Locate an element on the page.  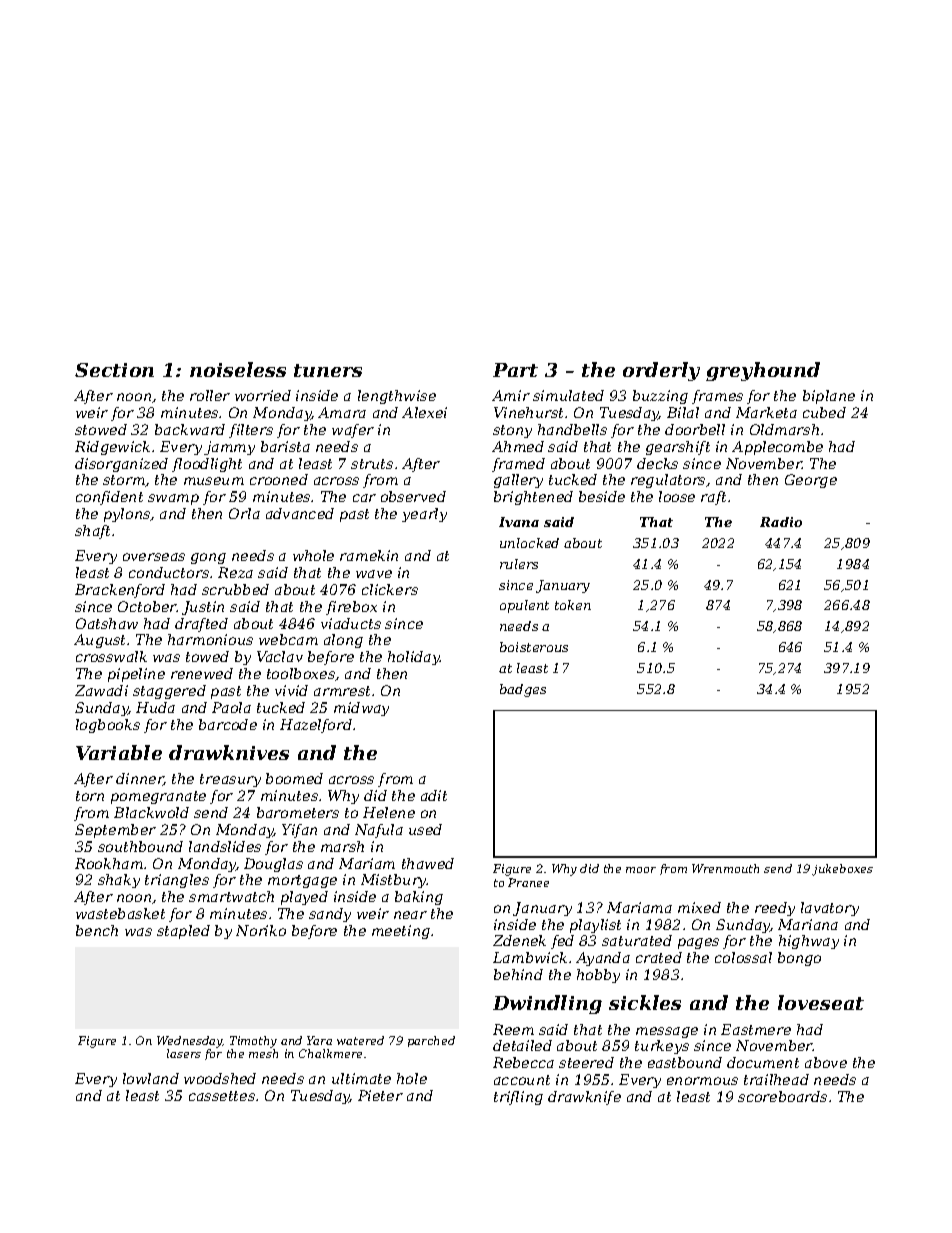
jukeboxes is located at coordinates (842, 870).
